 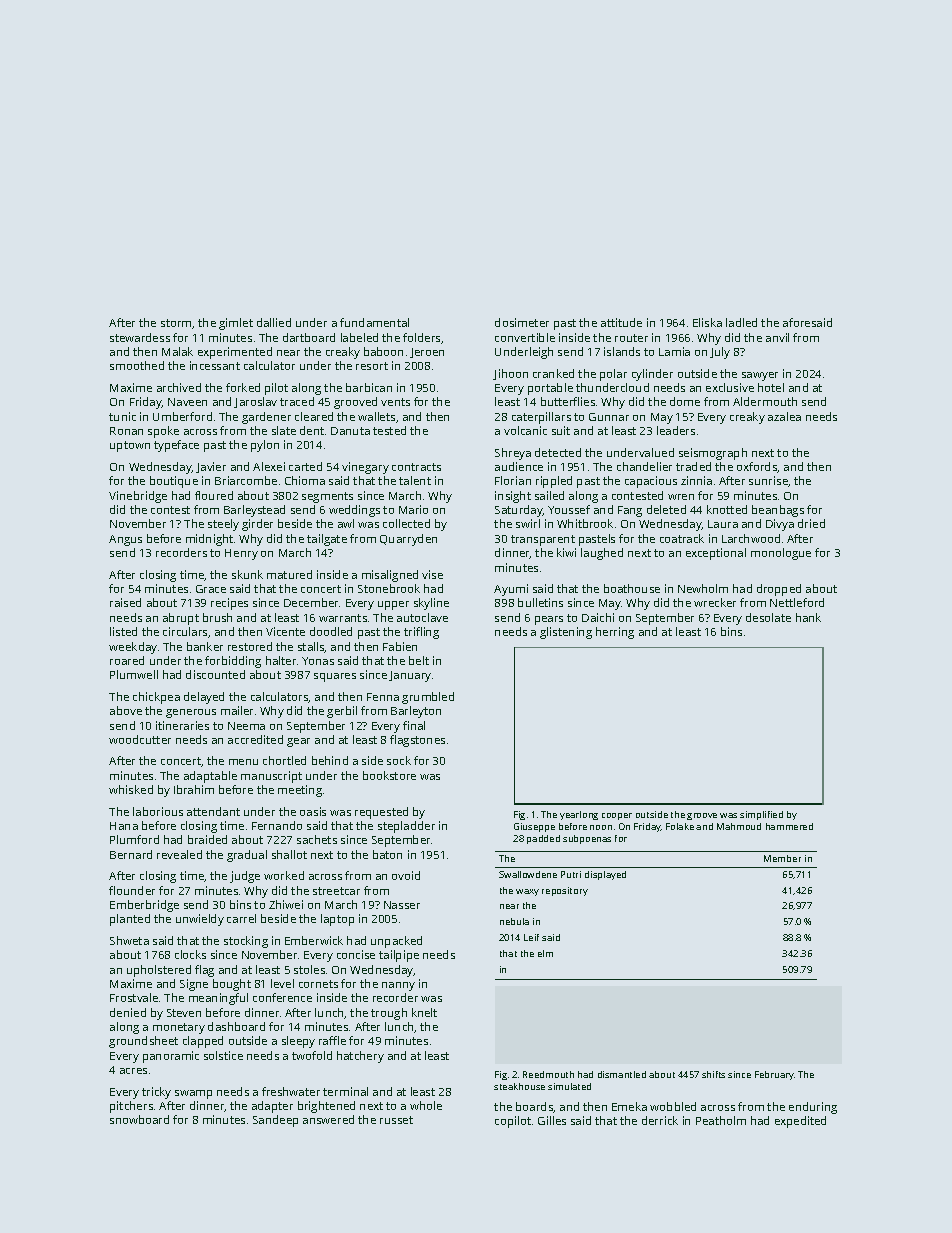 What do you see at coordinates (275, 1121) in the page?
I see `Sandeep` at bounding box center [275, 1121].
